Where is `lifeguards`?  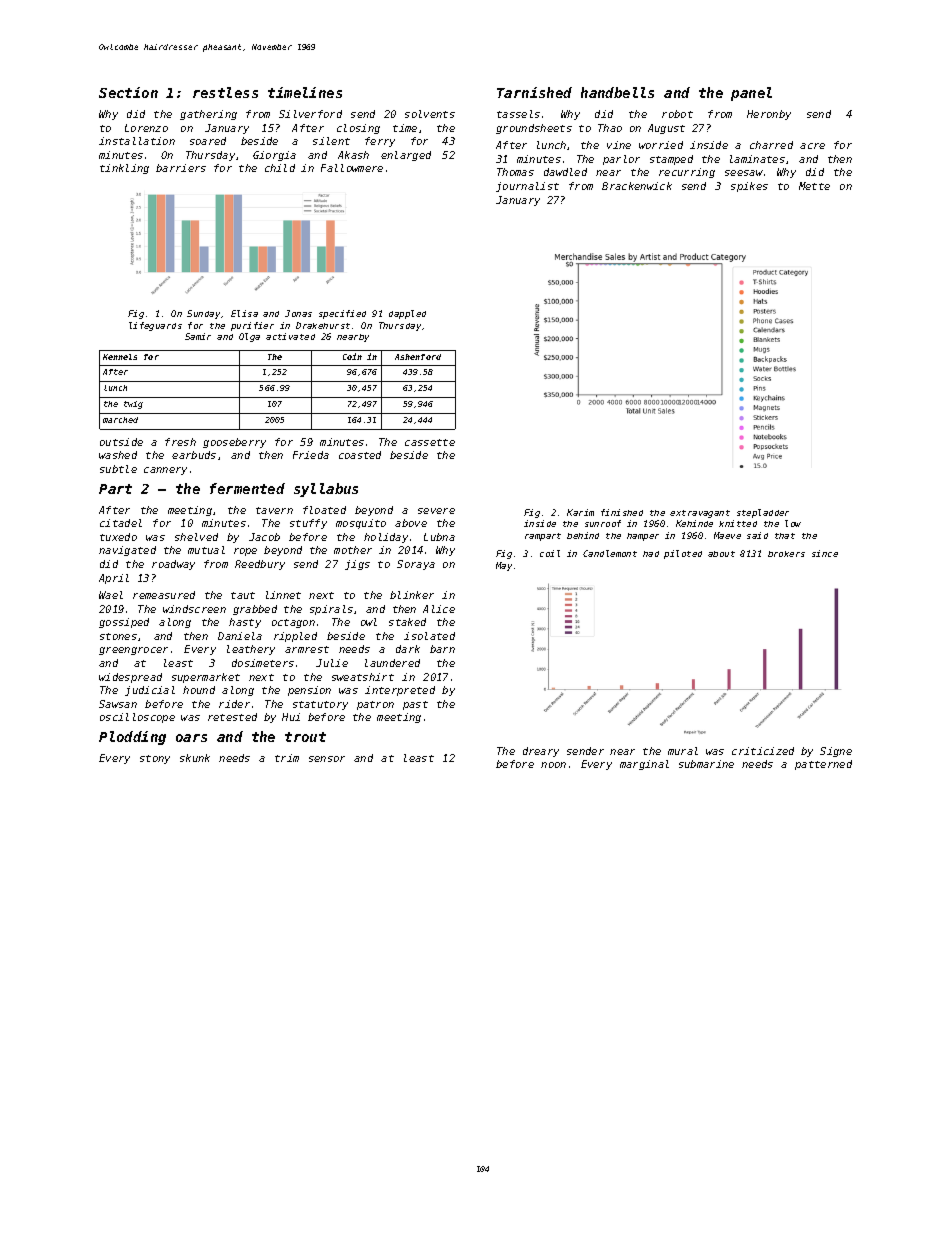
lifeguards is located at coordinates (155, 326).
